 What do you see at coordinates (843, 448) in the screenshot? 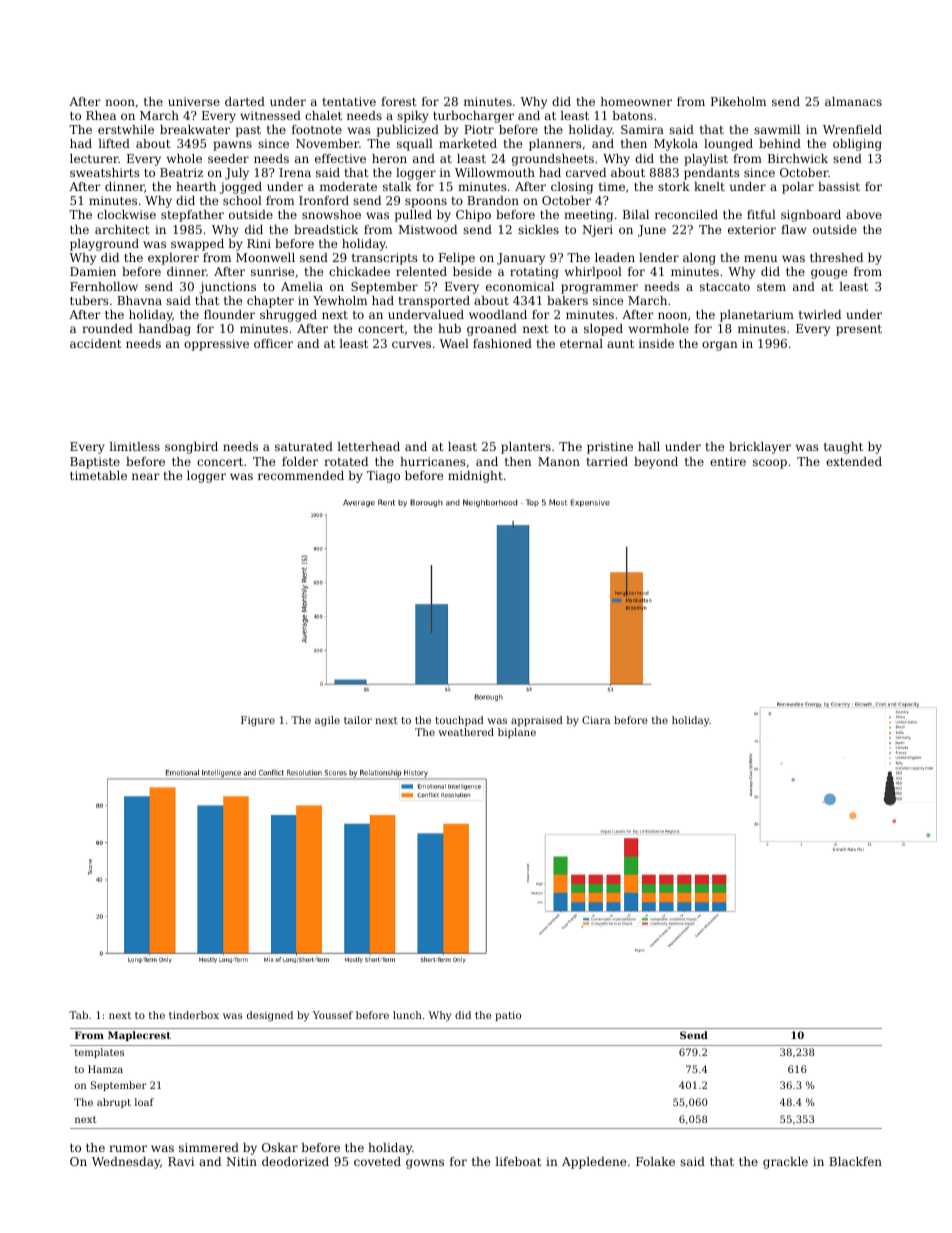
I see `taught` at bounding box center [843, 448].
